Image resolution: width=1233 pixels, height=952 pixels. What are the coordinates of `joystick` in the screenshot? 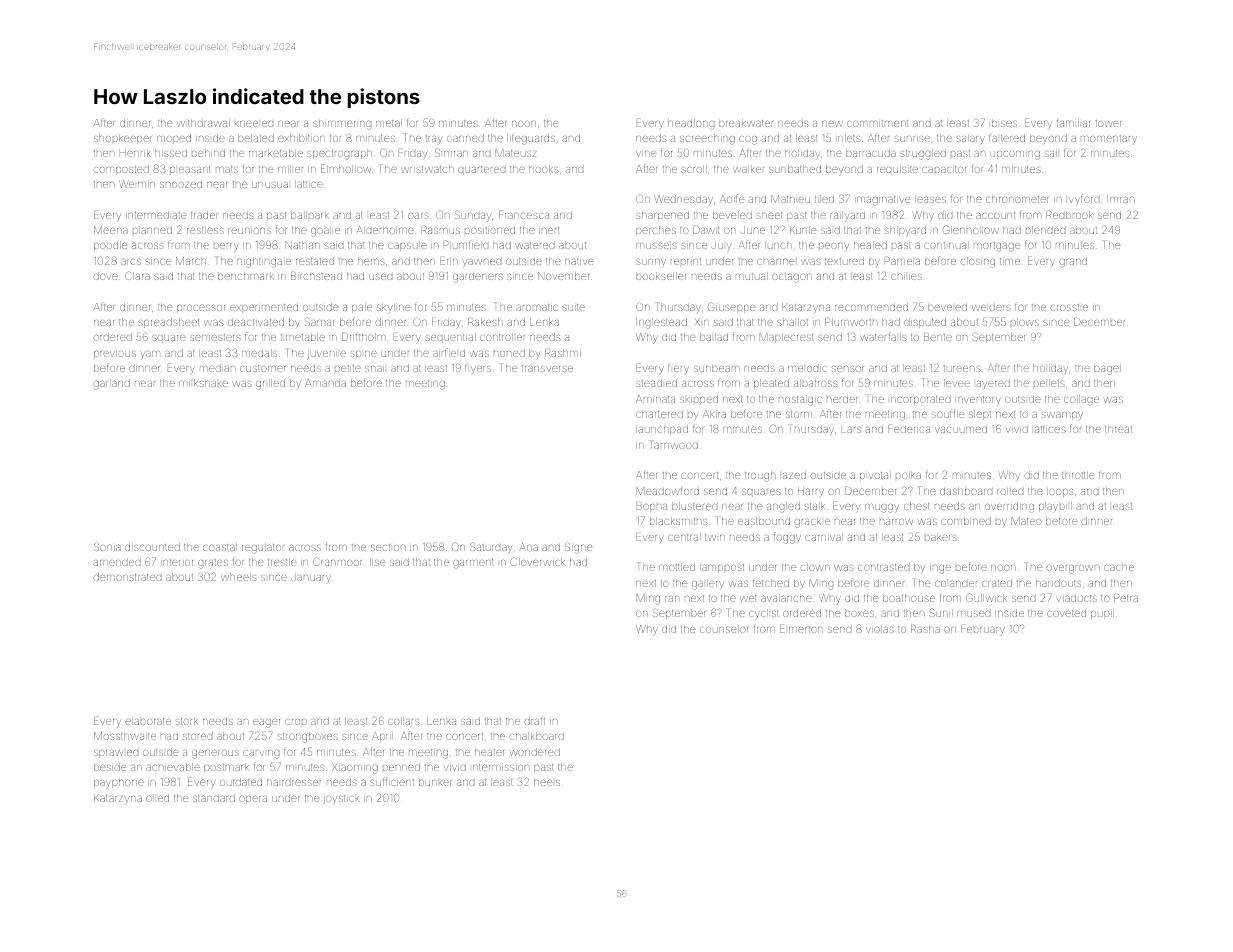 It's located at (342, 799).
